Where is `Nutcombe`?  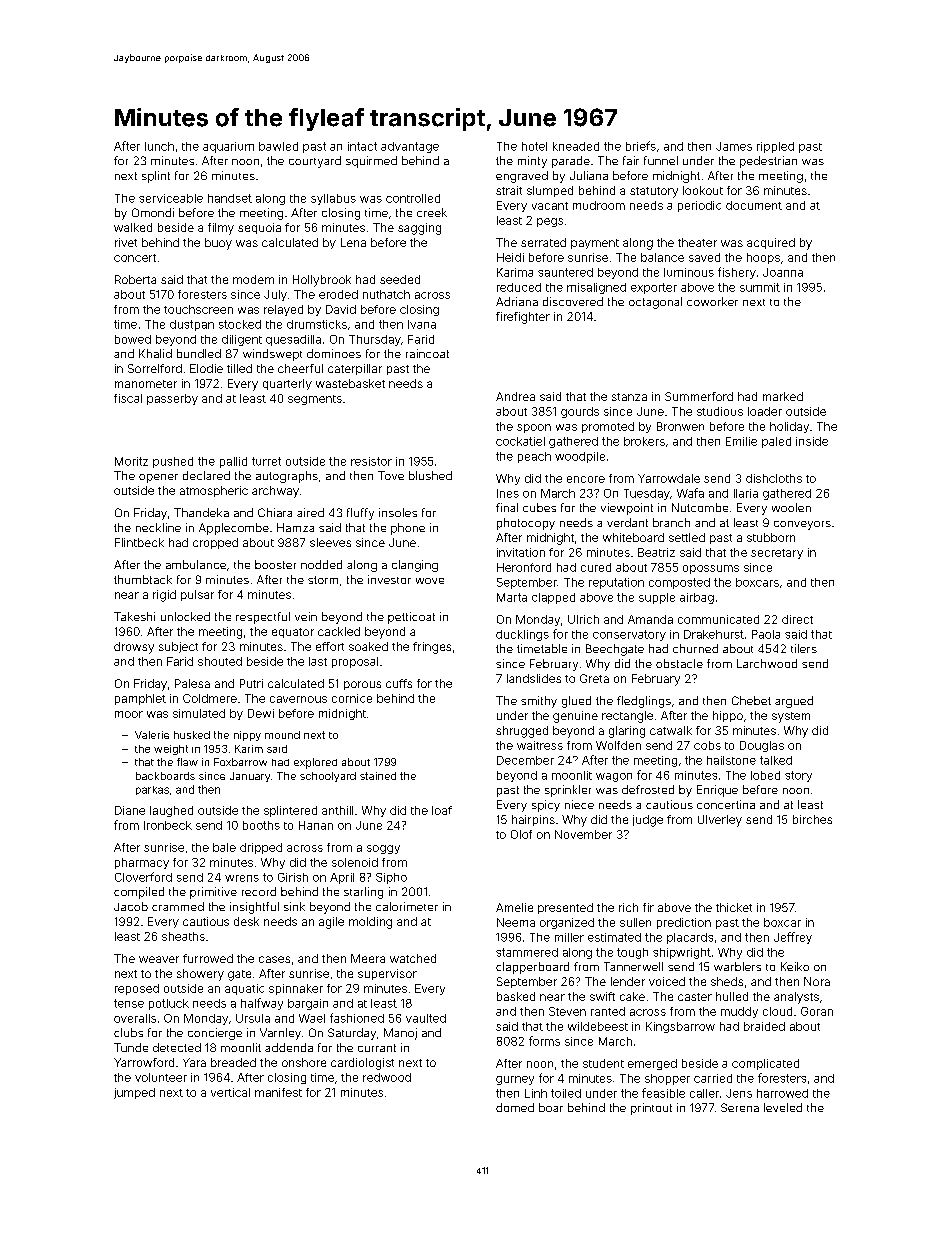 Nutcombe is located at coordinates (700, 507).
